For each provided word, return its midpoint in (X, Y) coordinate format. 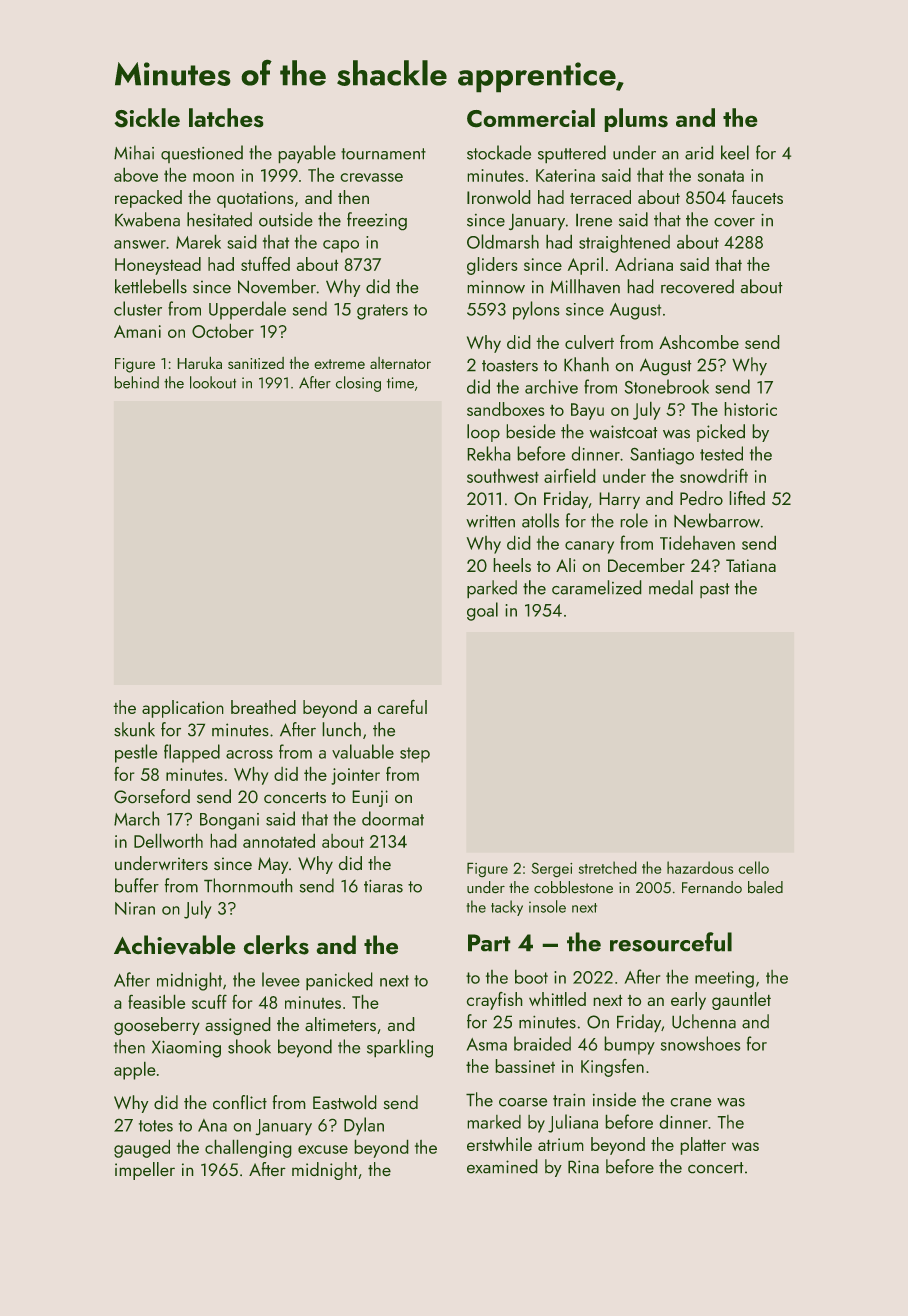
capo (341, 246)
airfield (570, 475)
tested (721, 453)
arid (699, 152)
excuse (323, 1149)
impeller (145, 1171)
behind (136, 382)
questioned (202, 154)
